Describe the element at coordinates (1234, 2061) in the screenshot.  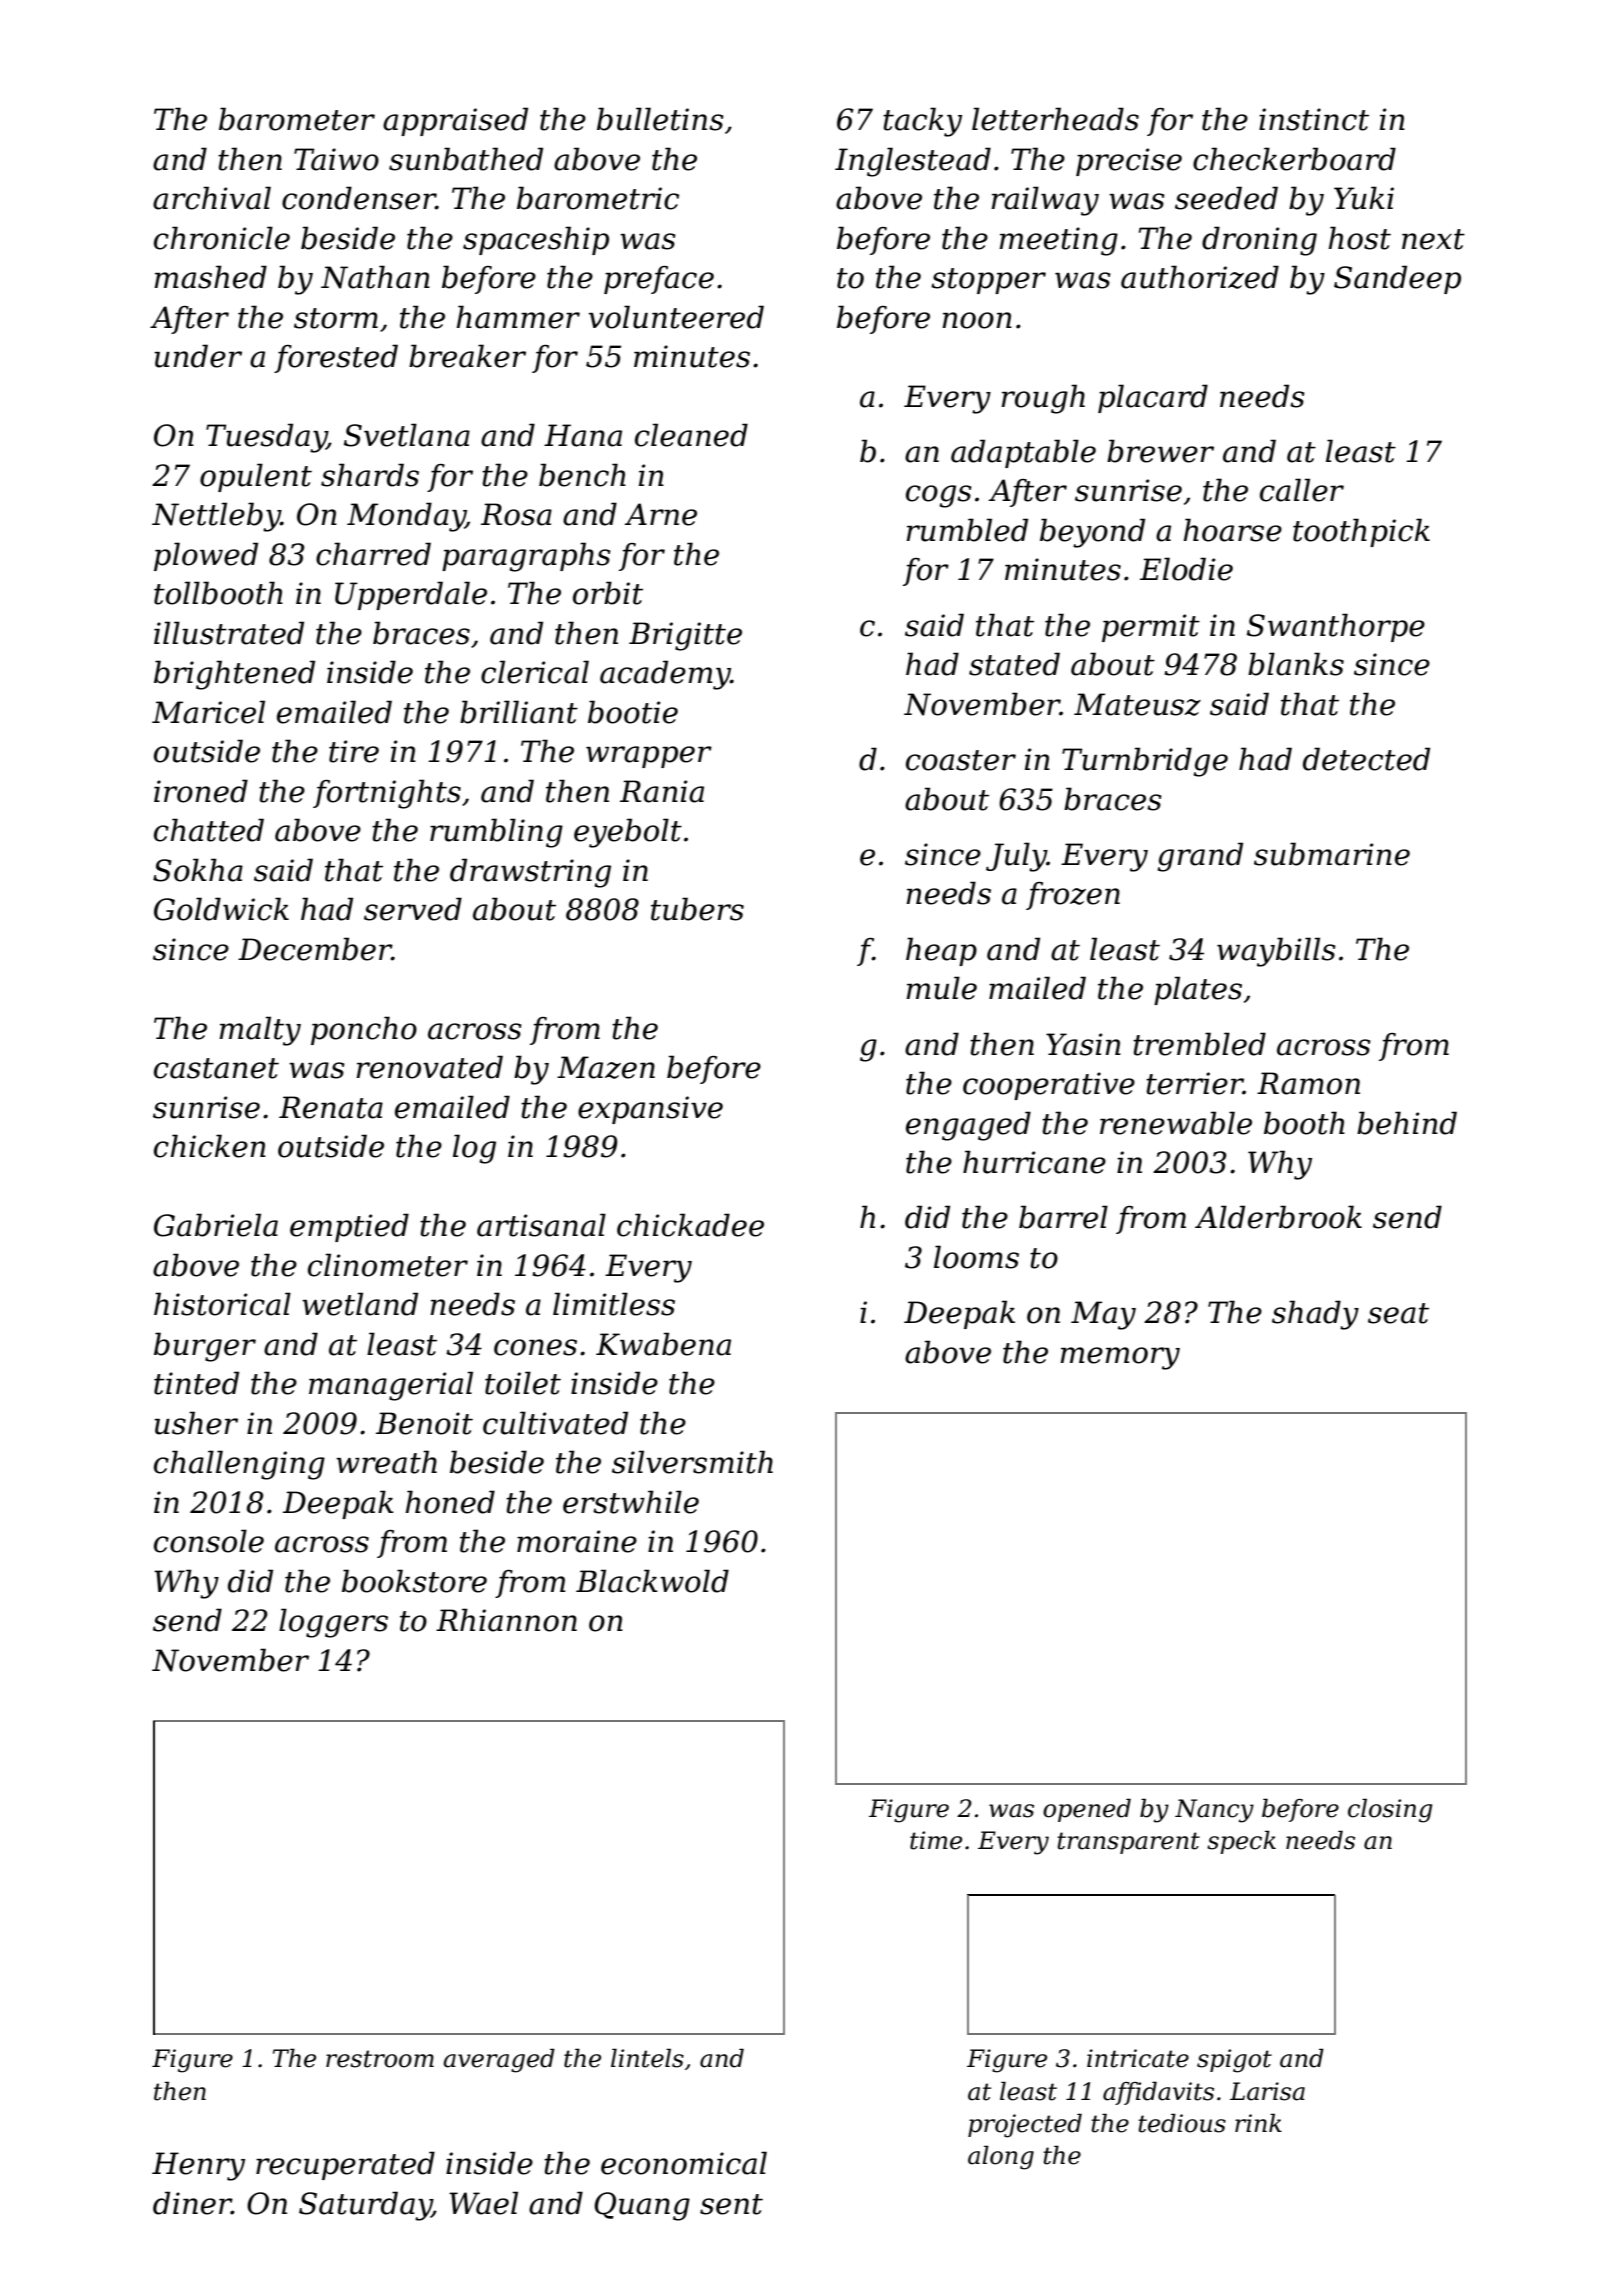
I see `spigot` at that location.
